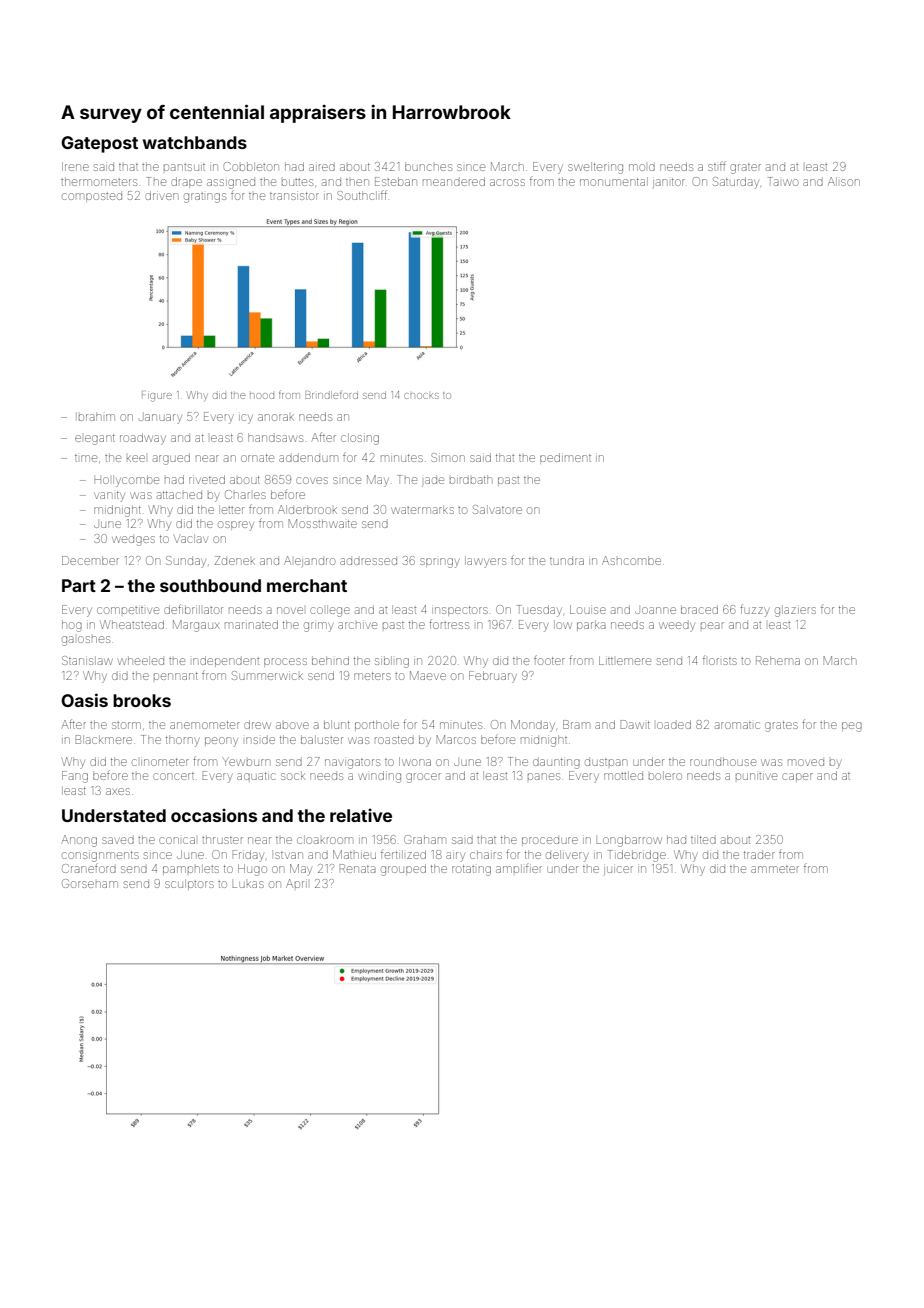 Image resolution: width=924 pixels, height=1308 pixels. What do you see at coordinates (210, 585) in the screenshot?
I see `southbound` at bounding box center [210, 585].
